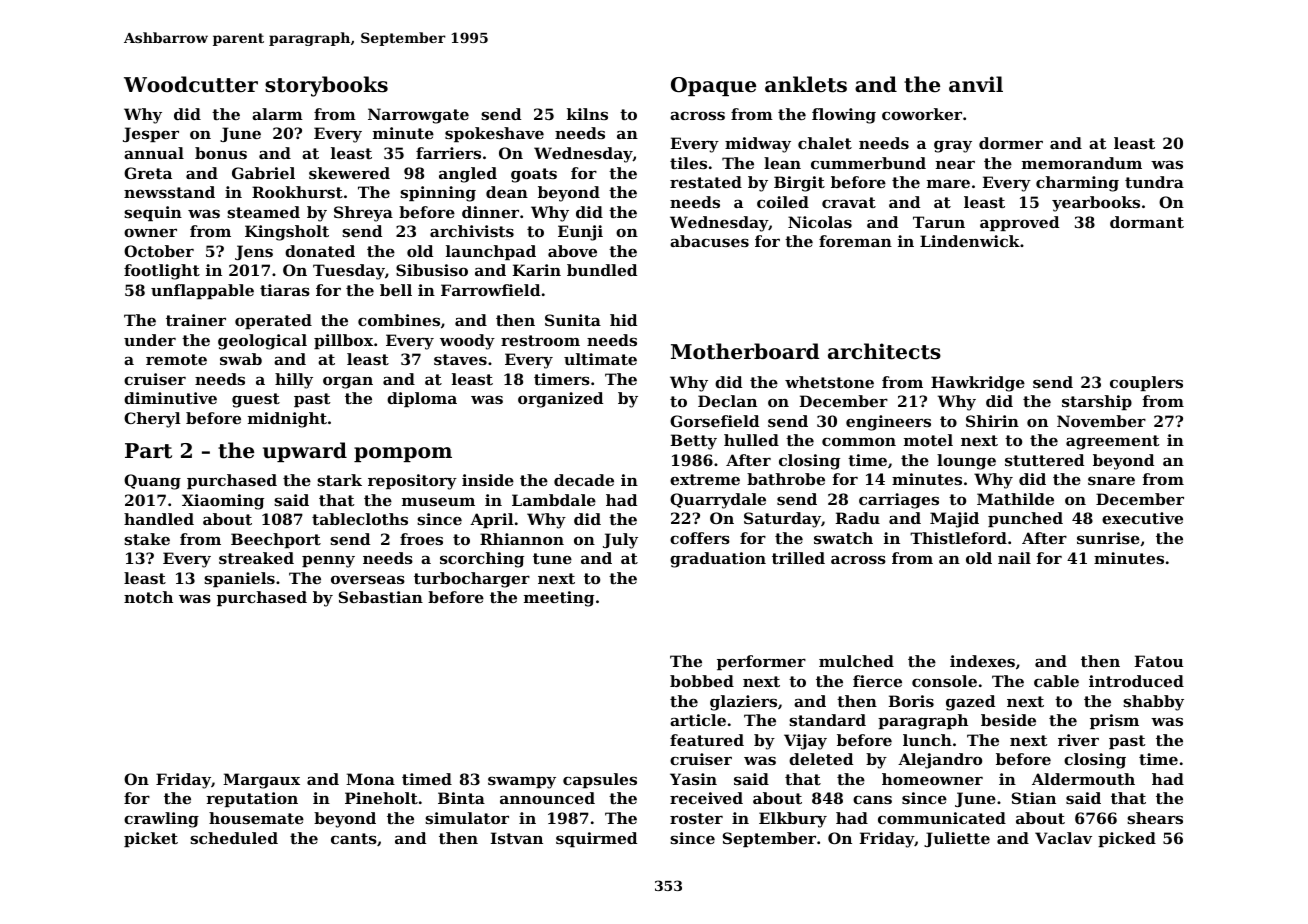  Describe the element at coordinates (782, 163) in the screenshot. I see `lean` at that location.
